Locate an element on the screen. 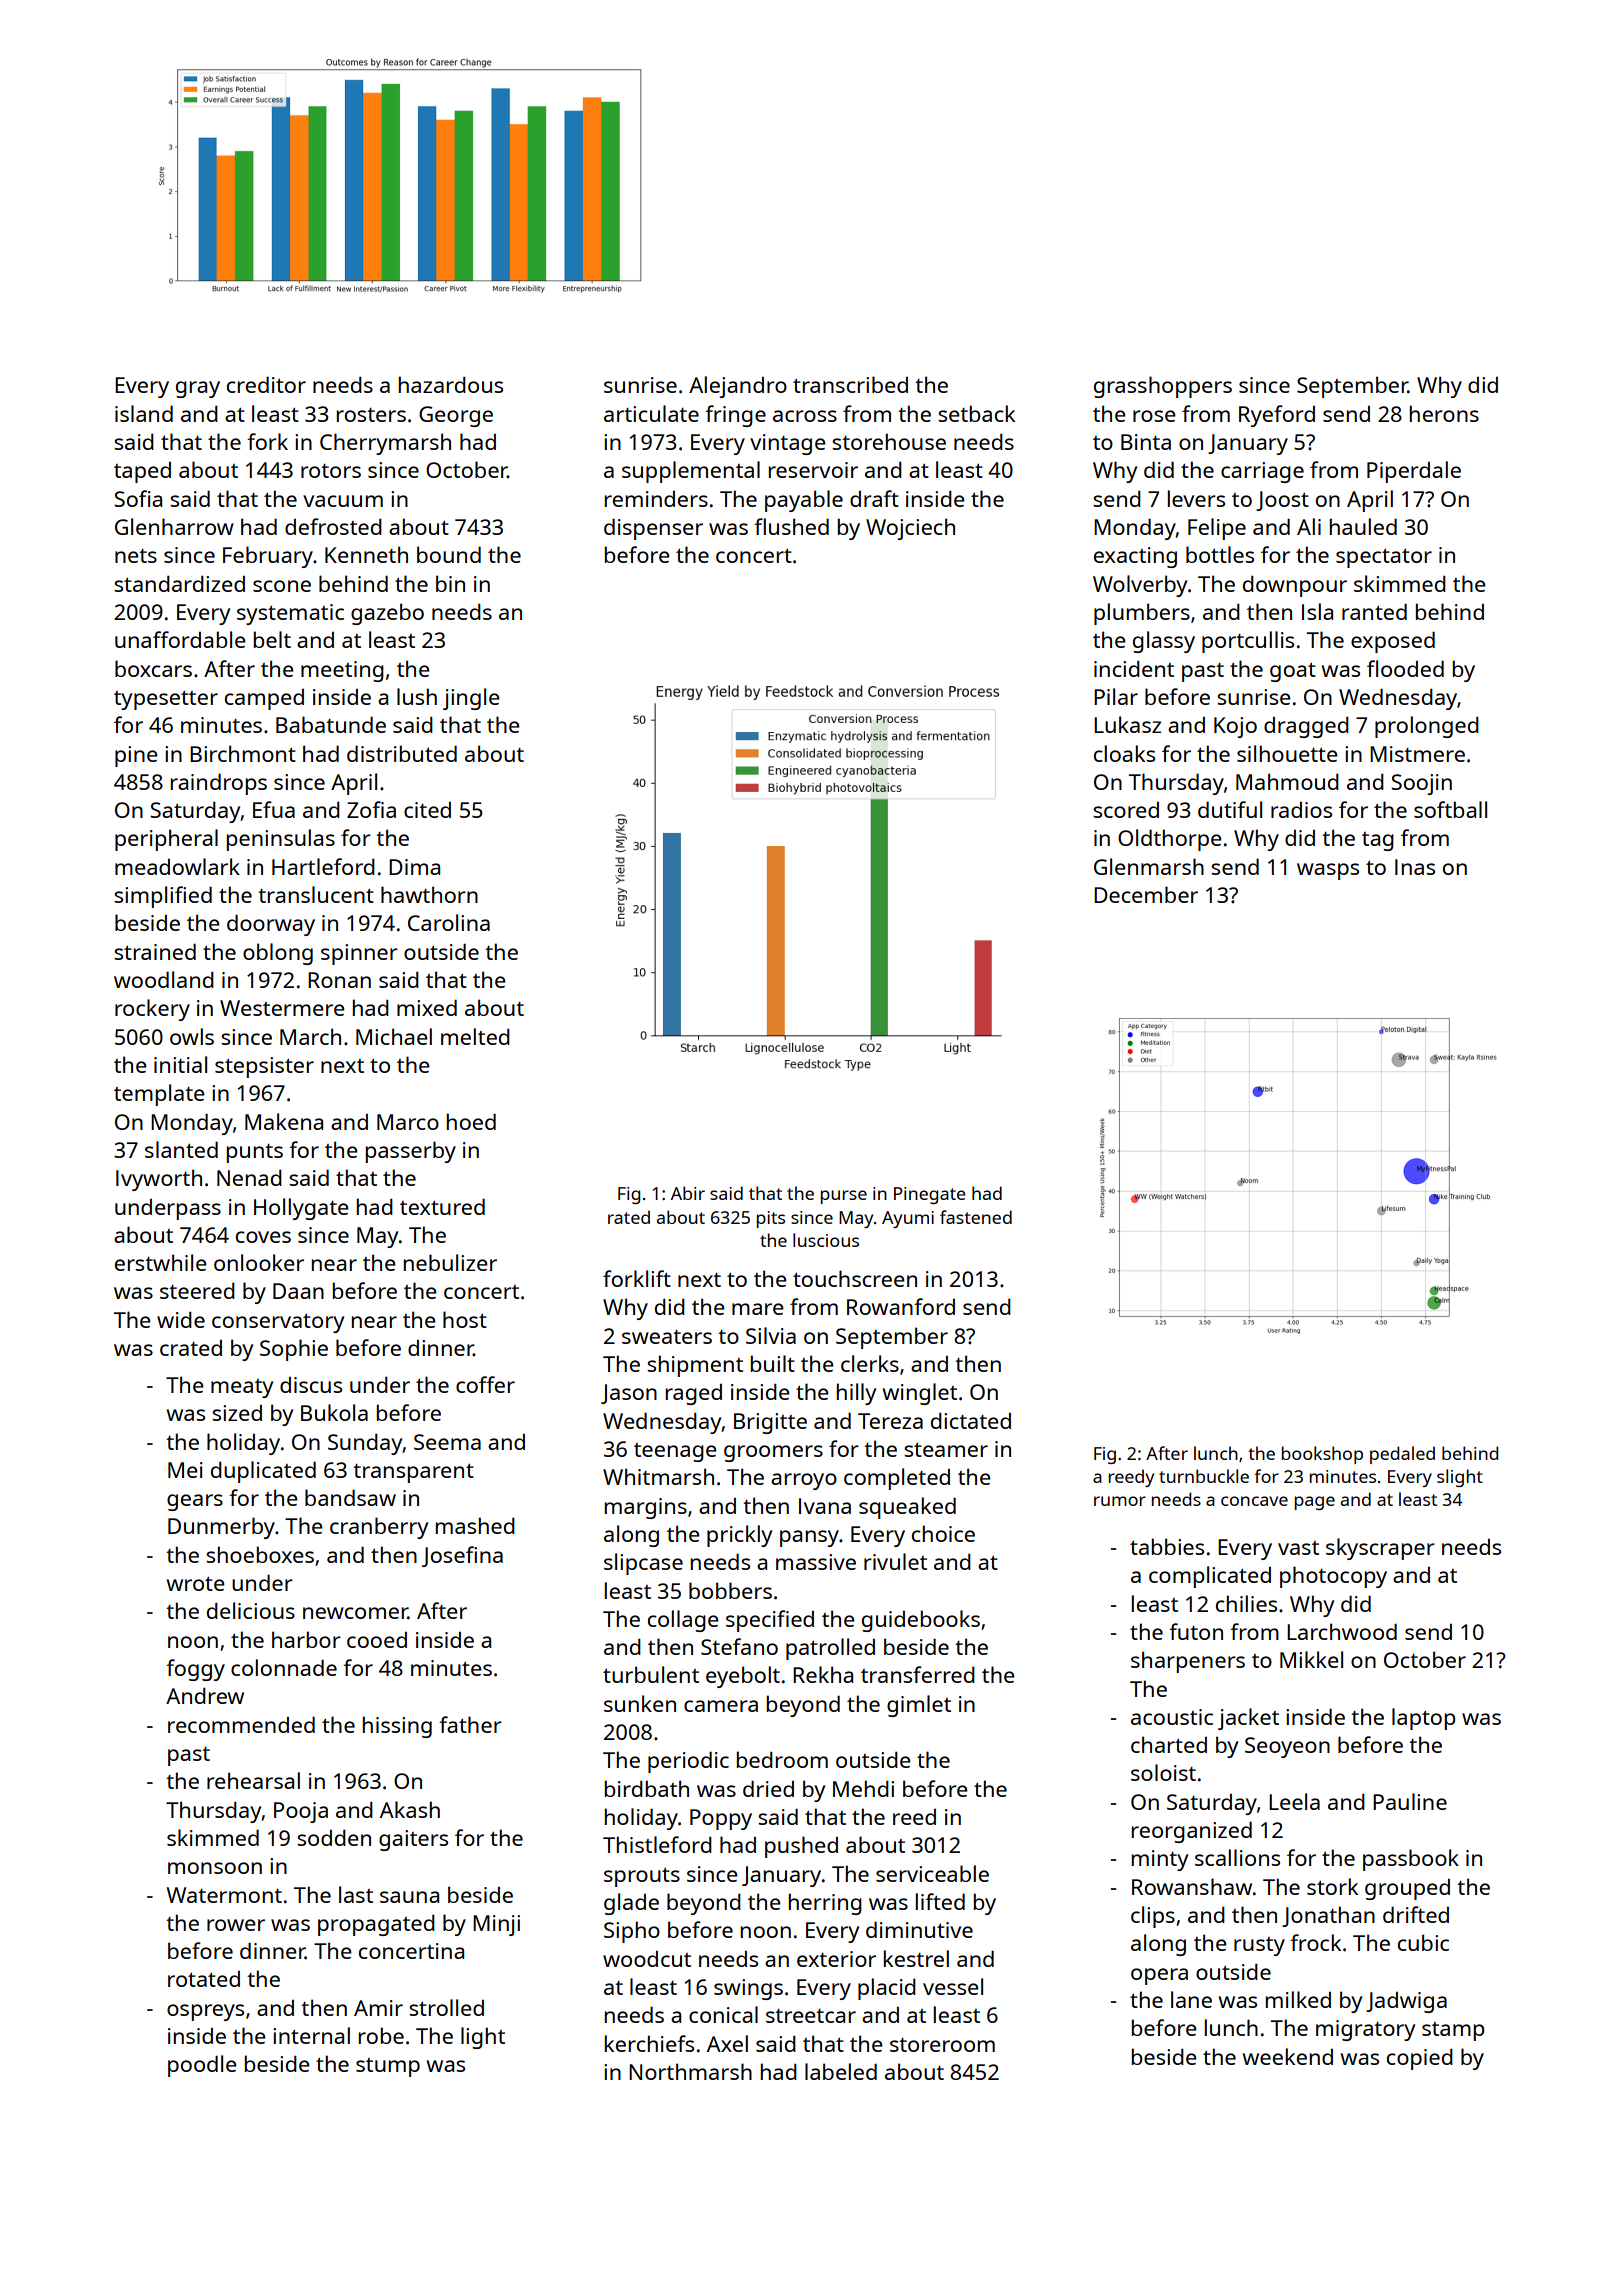 This screenshot has height=2292, width=1620. jingle is located at coordinates (471, 699).
